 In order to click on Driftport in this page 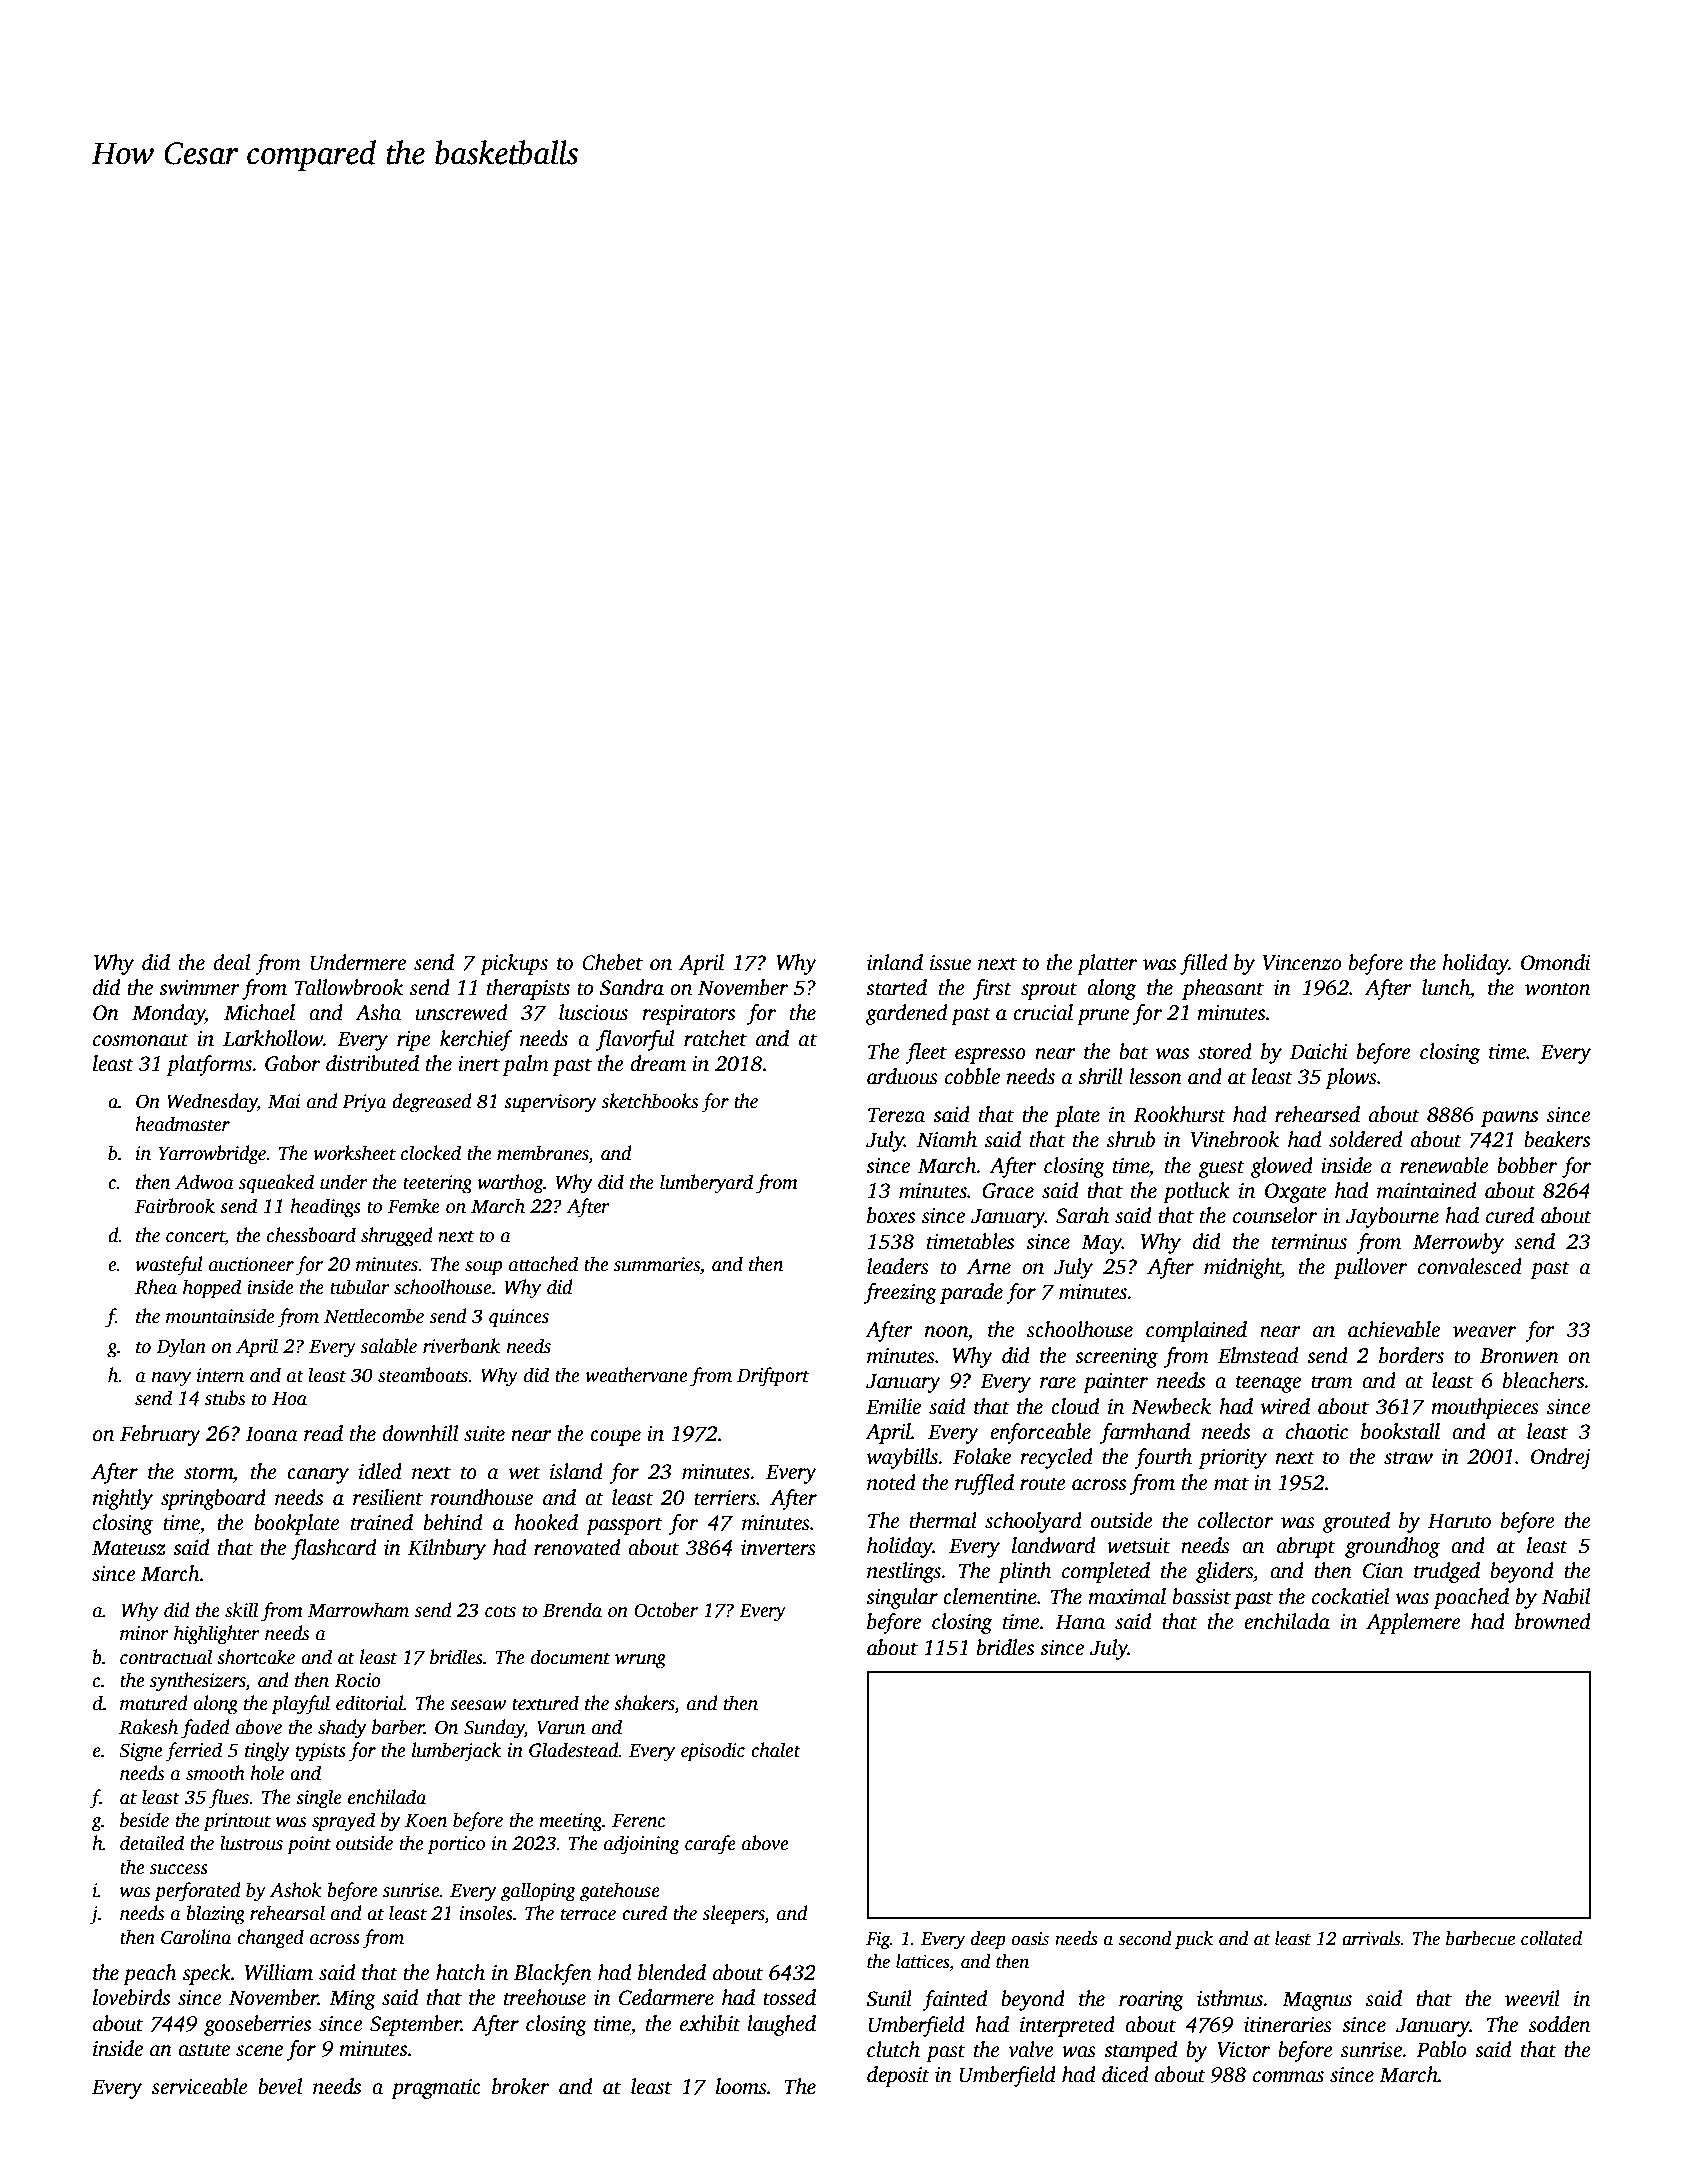, I will do `click(773, 1377)`.
